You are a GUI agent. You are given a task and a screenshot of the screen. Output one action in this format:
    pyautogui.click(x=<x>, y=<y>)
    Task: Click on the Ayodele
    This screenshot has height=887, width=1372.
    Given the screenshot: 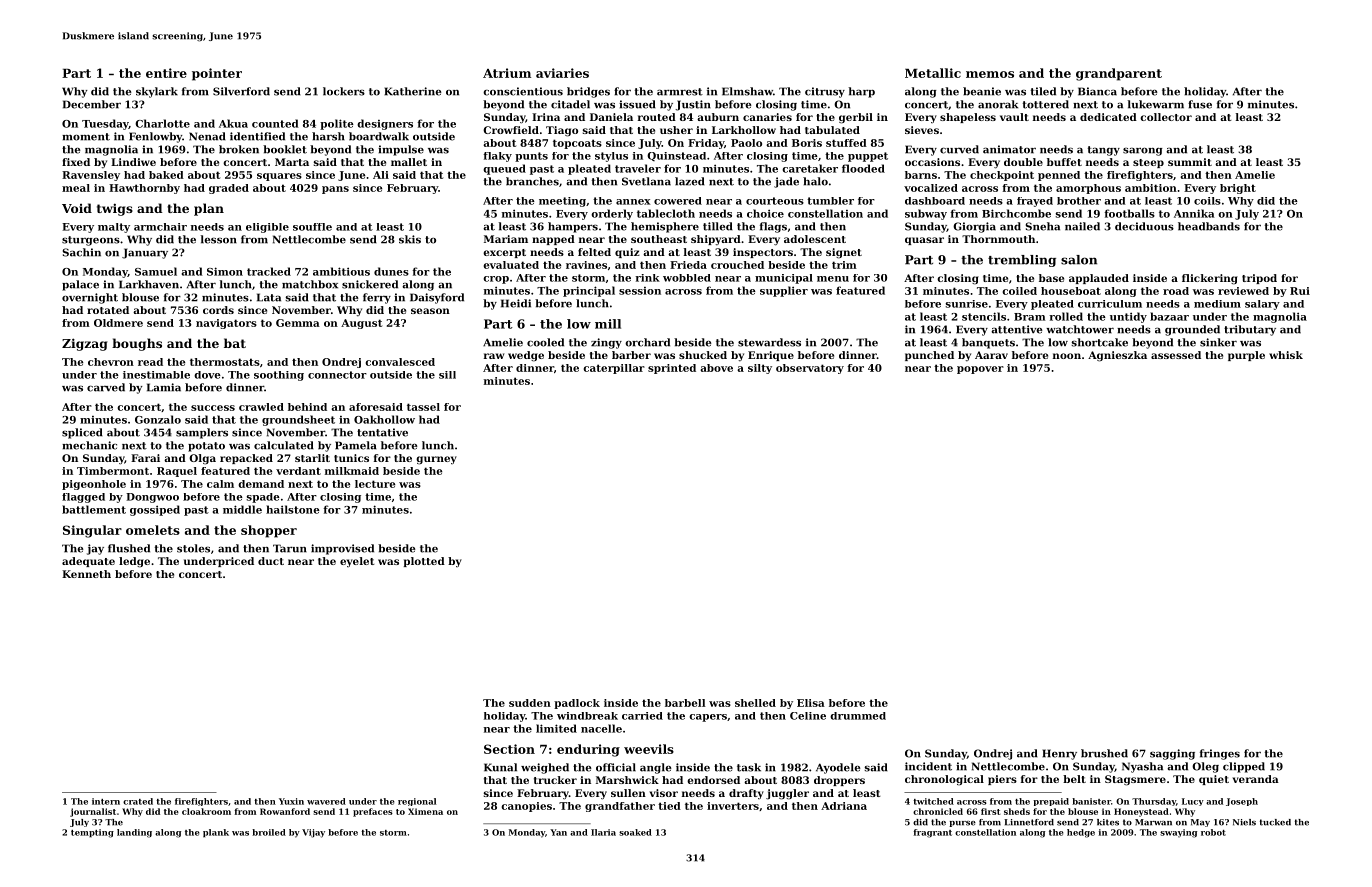 What is the action you would take?
    pyautogui.click(x=838, y=768)
